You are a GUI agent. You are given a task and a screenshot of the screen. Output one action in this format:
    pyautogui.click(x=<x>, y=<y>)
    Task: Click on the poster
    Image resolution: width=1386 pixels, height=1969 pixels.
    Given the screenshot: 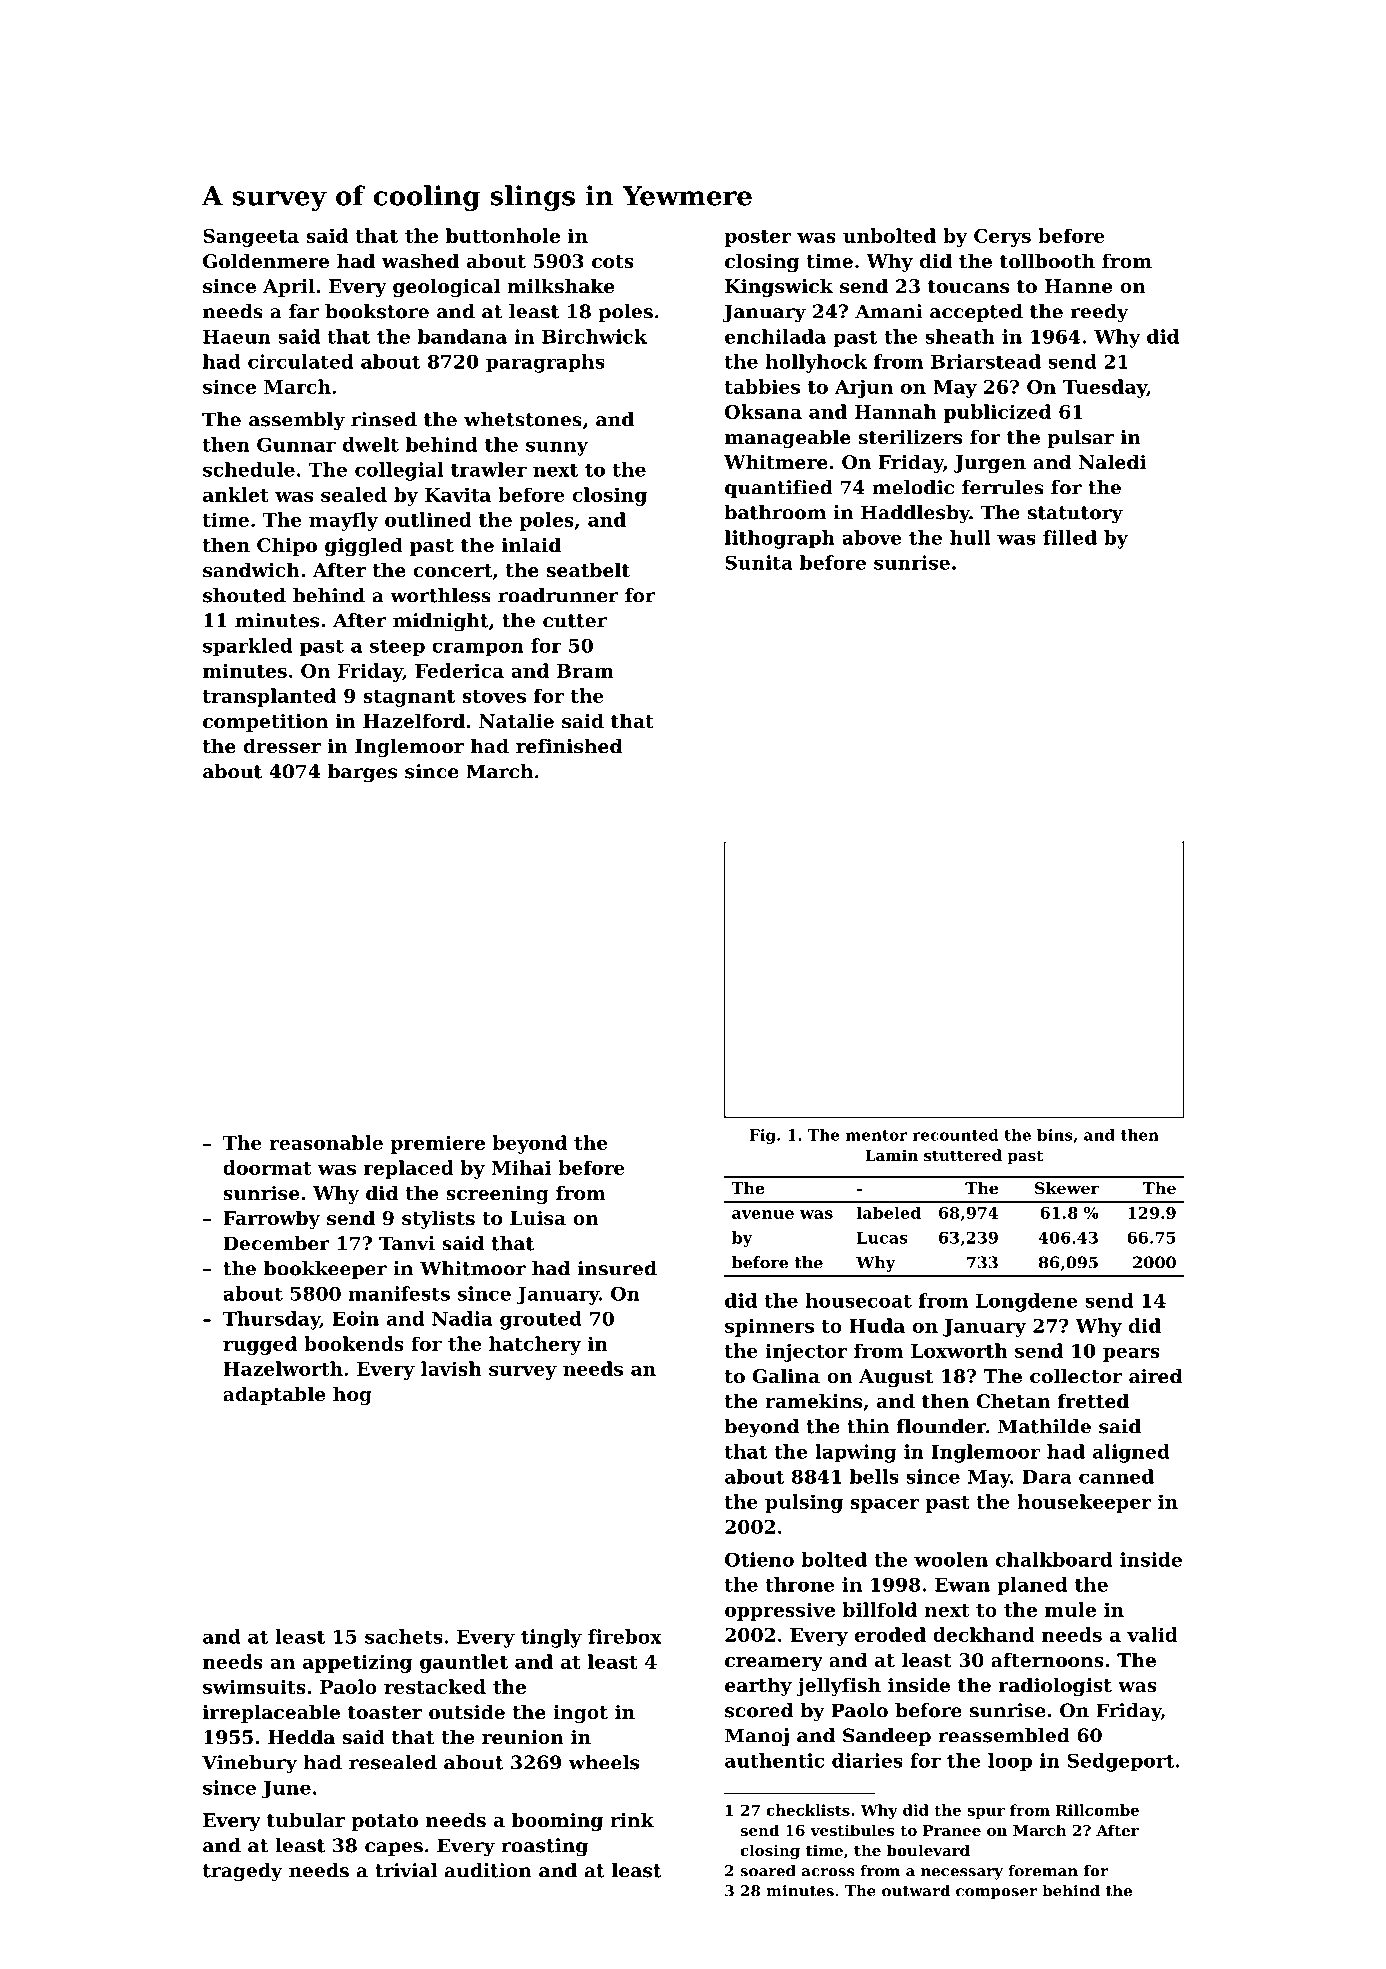 What is the action you would take?
    pyautogui.click(x=757, y=238)
